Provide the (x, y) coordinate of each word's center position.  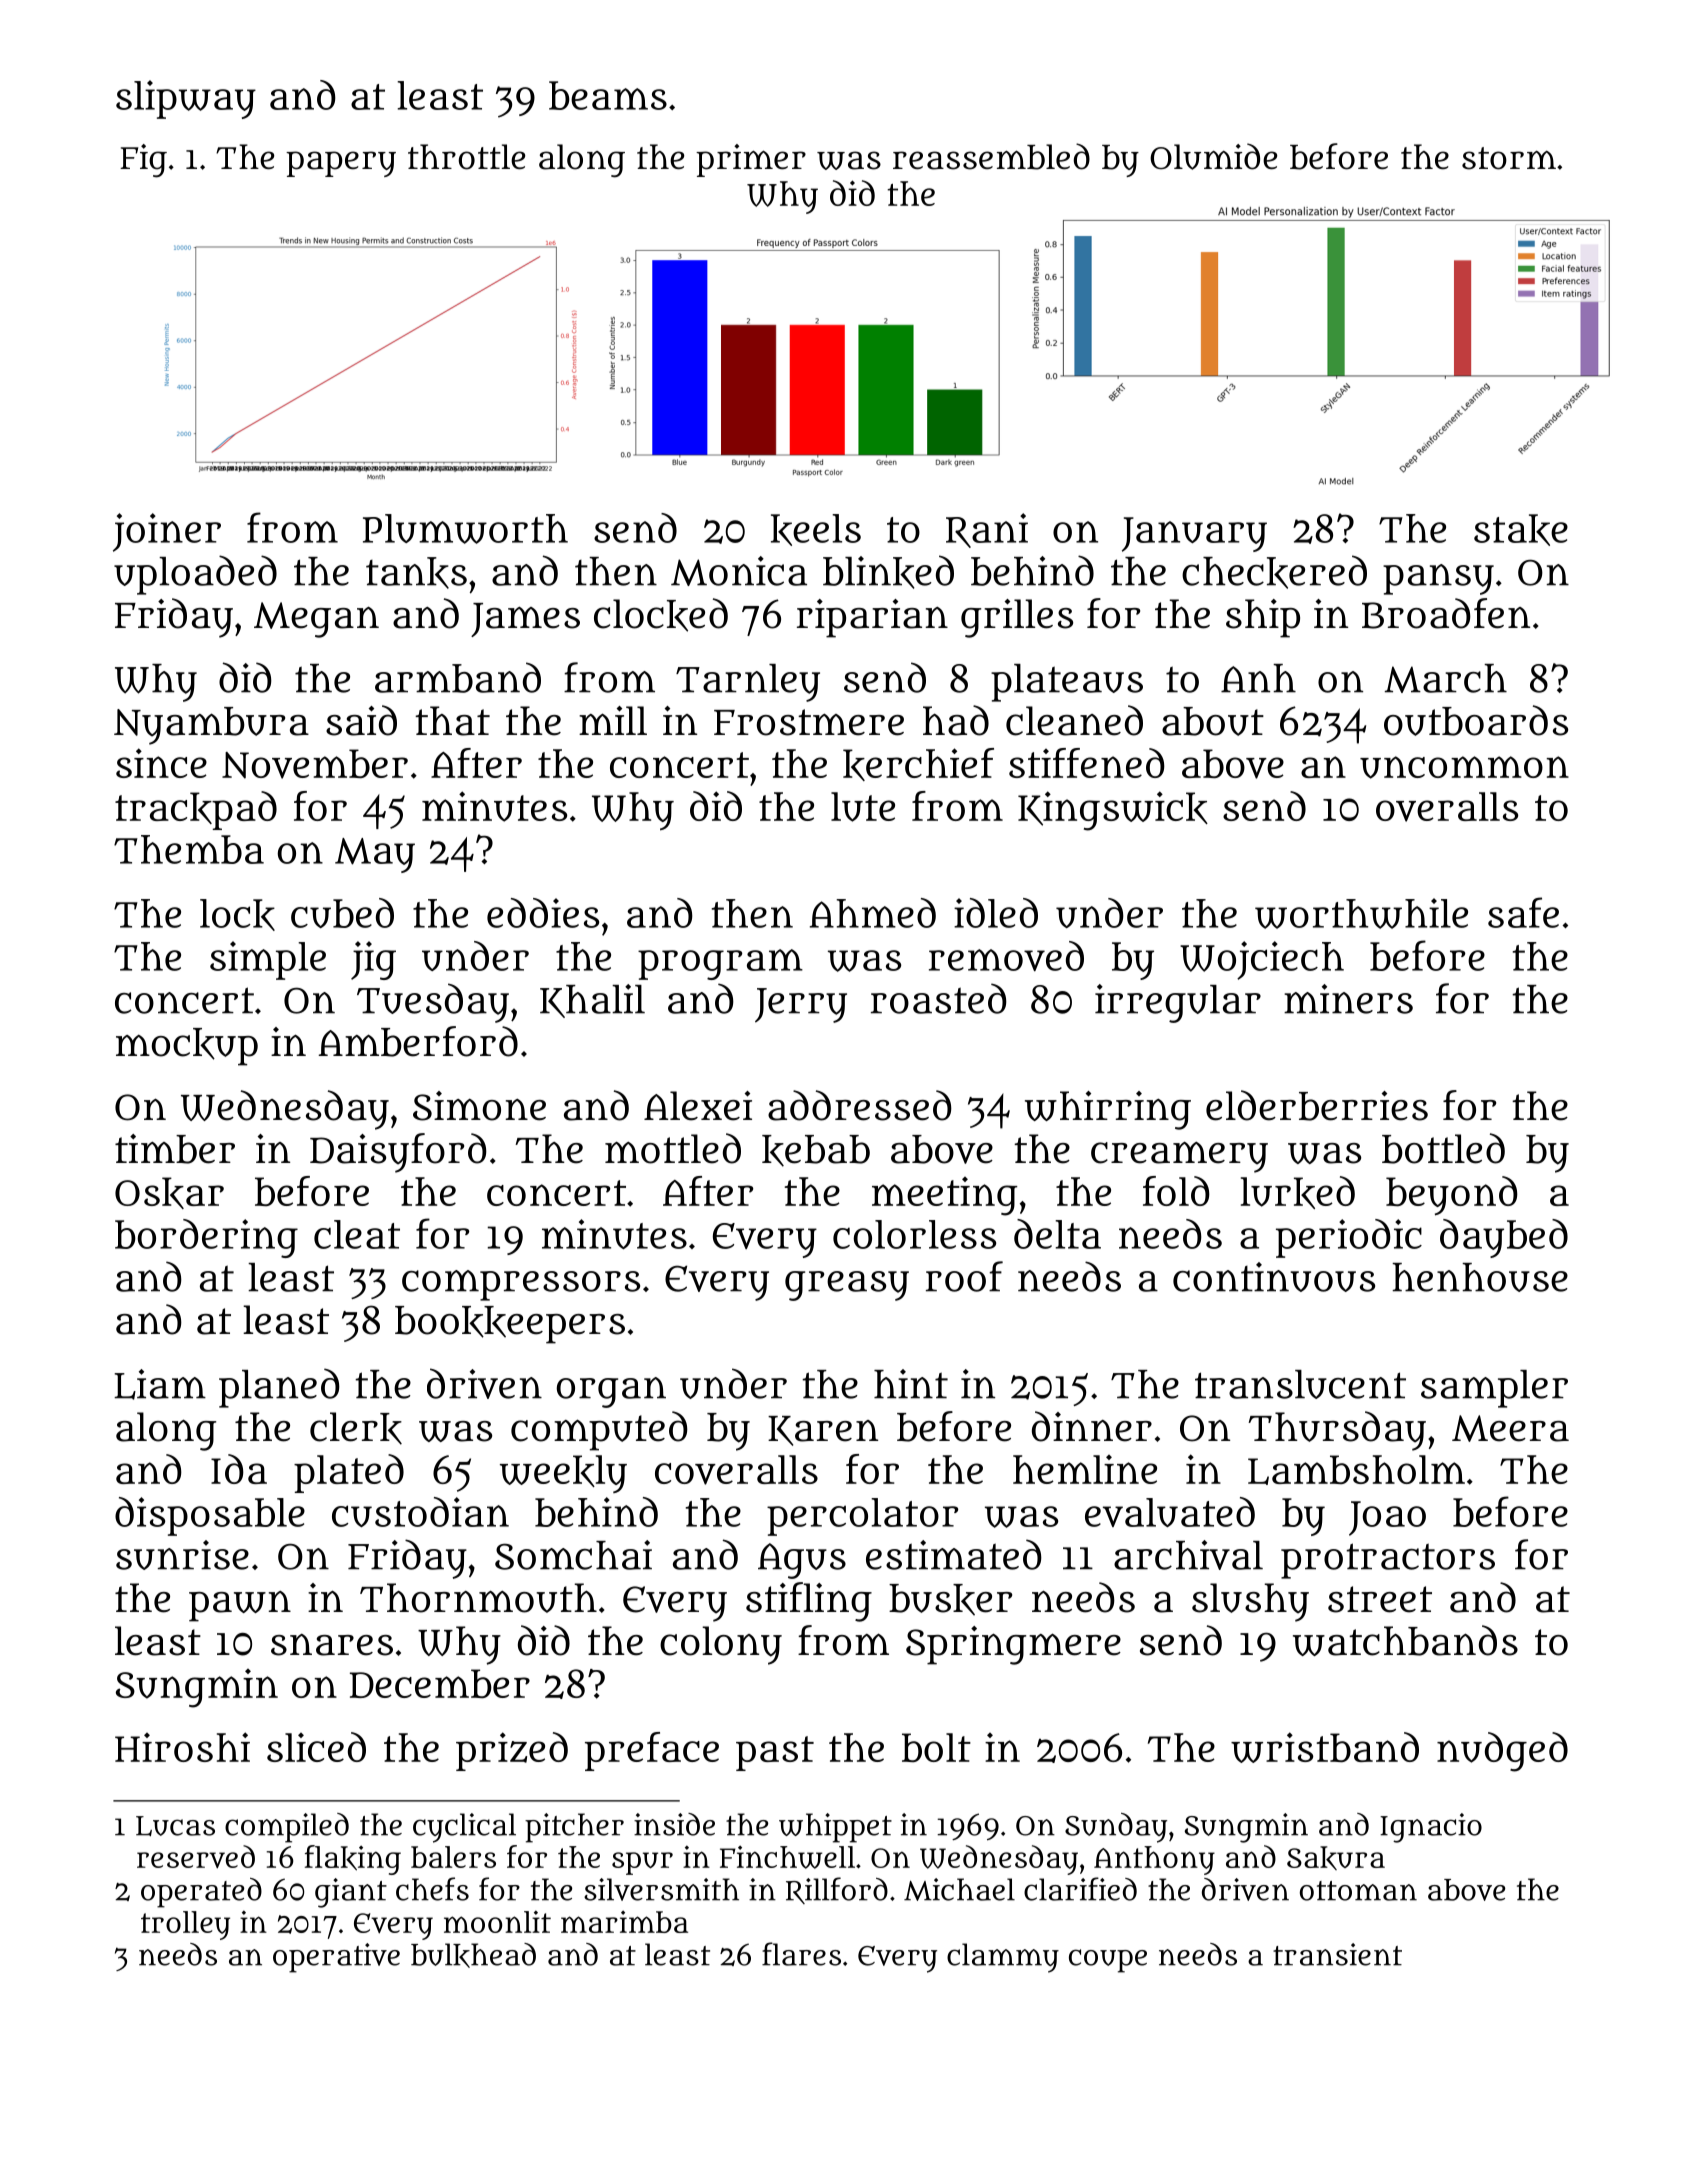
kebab (816, 1151)
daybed (1504, 1238)
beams (608, 95)
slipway (186, 99)
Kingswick (1113, 811)
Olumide (1213, 156)
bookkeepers (510, 1325)
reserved (196, 1857)
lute (863, 807)
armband (458, 677)
